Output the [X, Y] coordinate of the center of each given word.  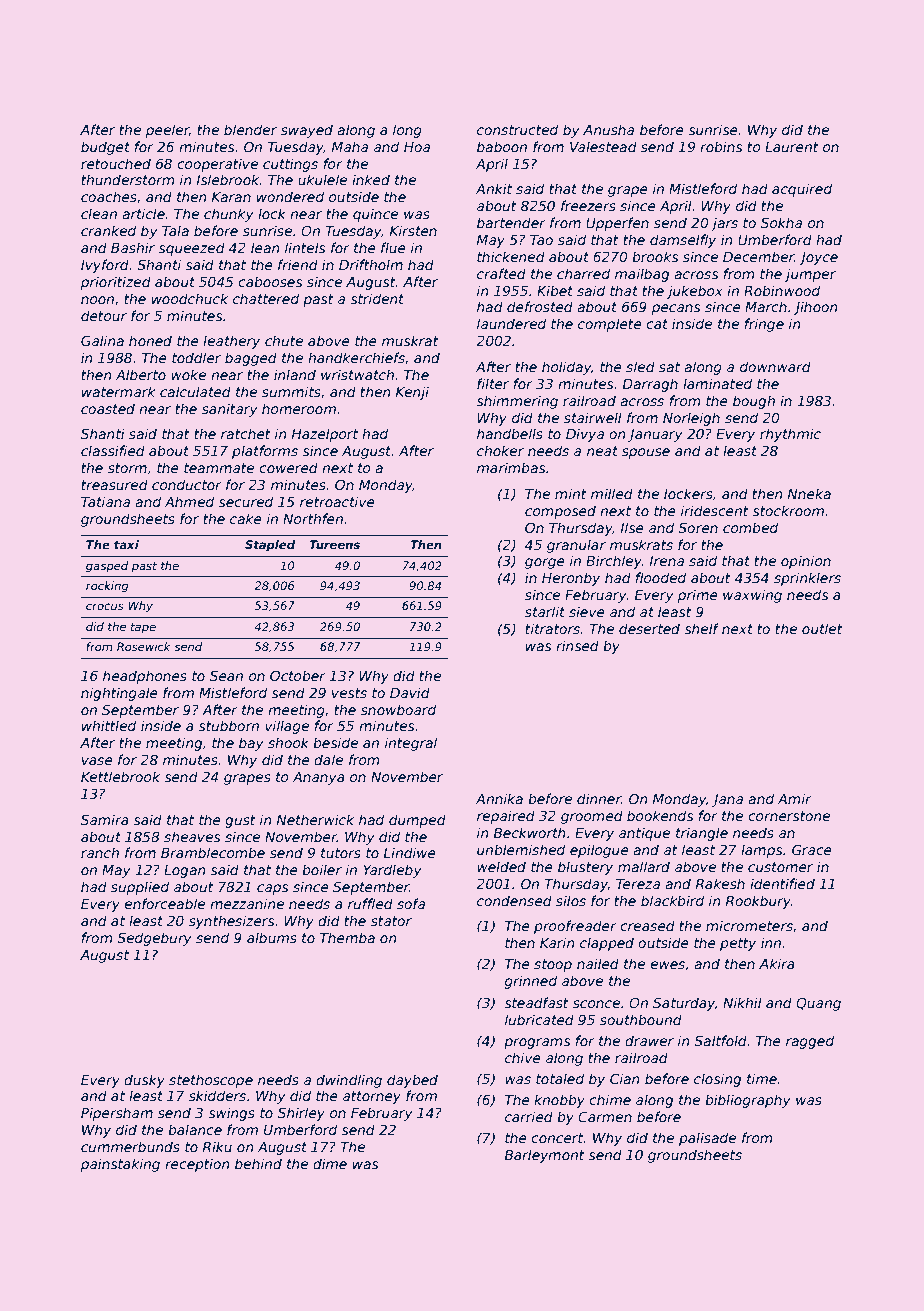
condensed [514, 900]
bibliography [748, 1101]
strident [377, 298]
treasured [115, 484]
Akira [777, 963]
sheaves [192, 836]
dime [330, 1163]
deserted [649, 628]
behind [258, 1163]
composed [560, 512]
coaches [109, 196]
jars [724, 224]
